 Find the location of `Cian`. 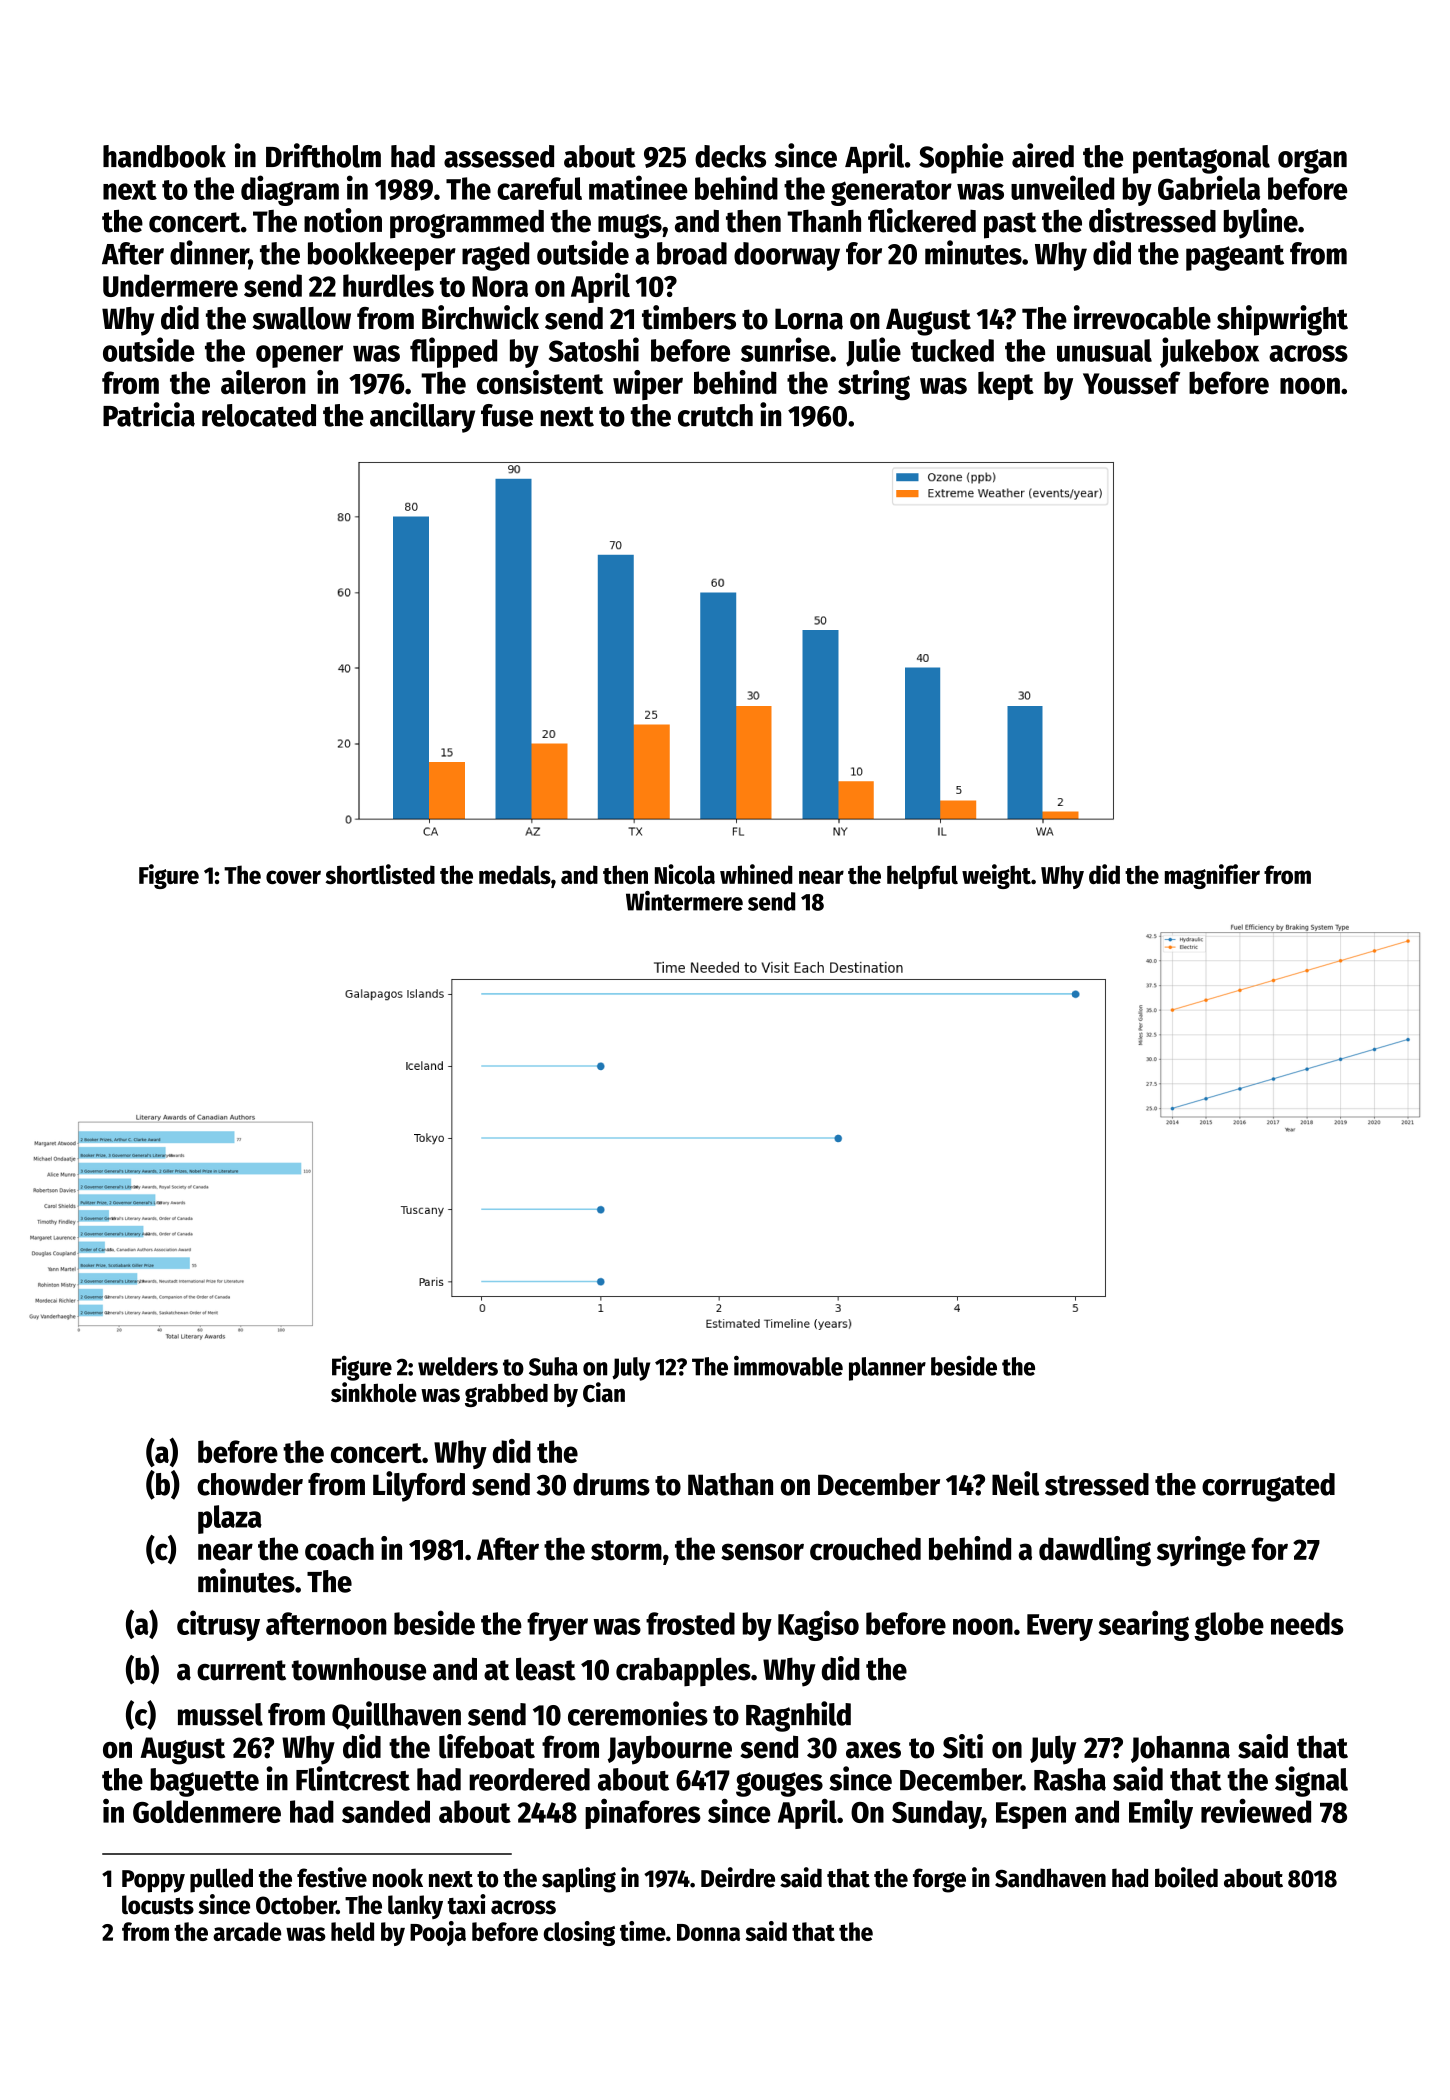

Cian is located at coordinates (604, 1392).
